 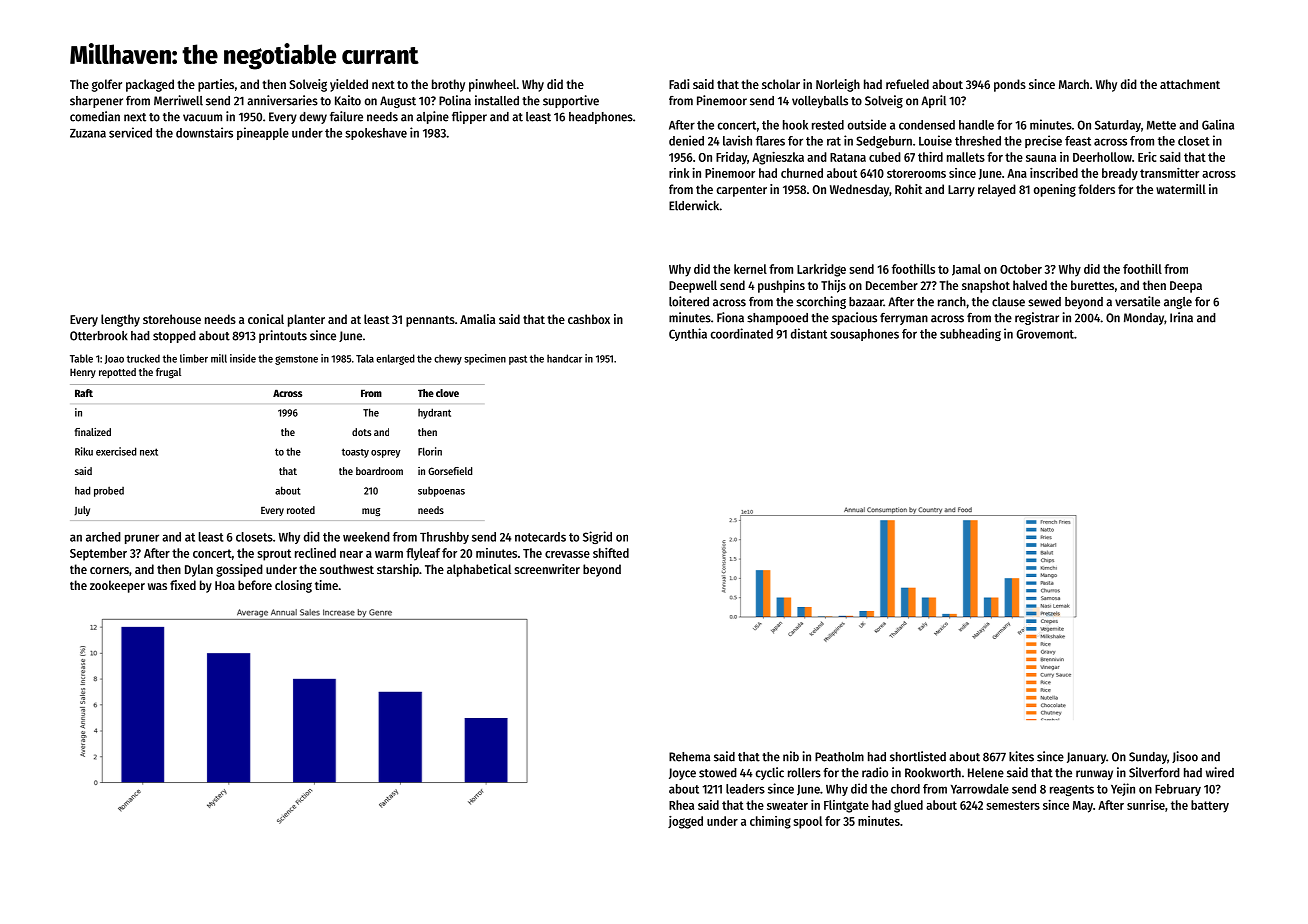 What do you see at coordinates (864, 335) in the page?
I see `sousaphones` at bounding box center [864, 335].
